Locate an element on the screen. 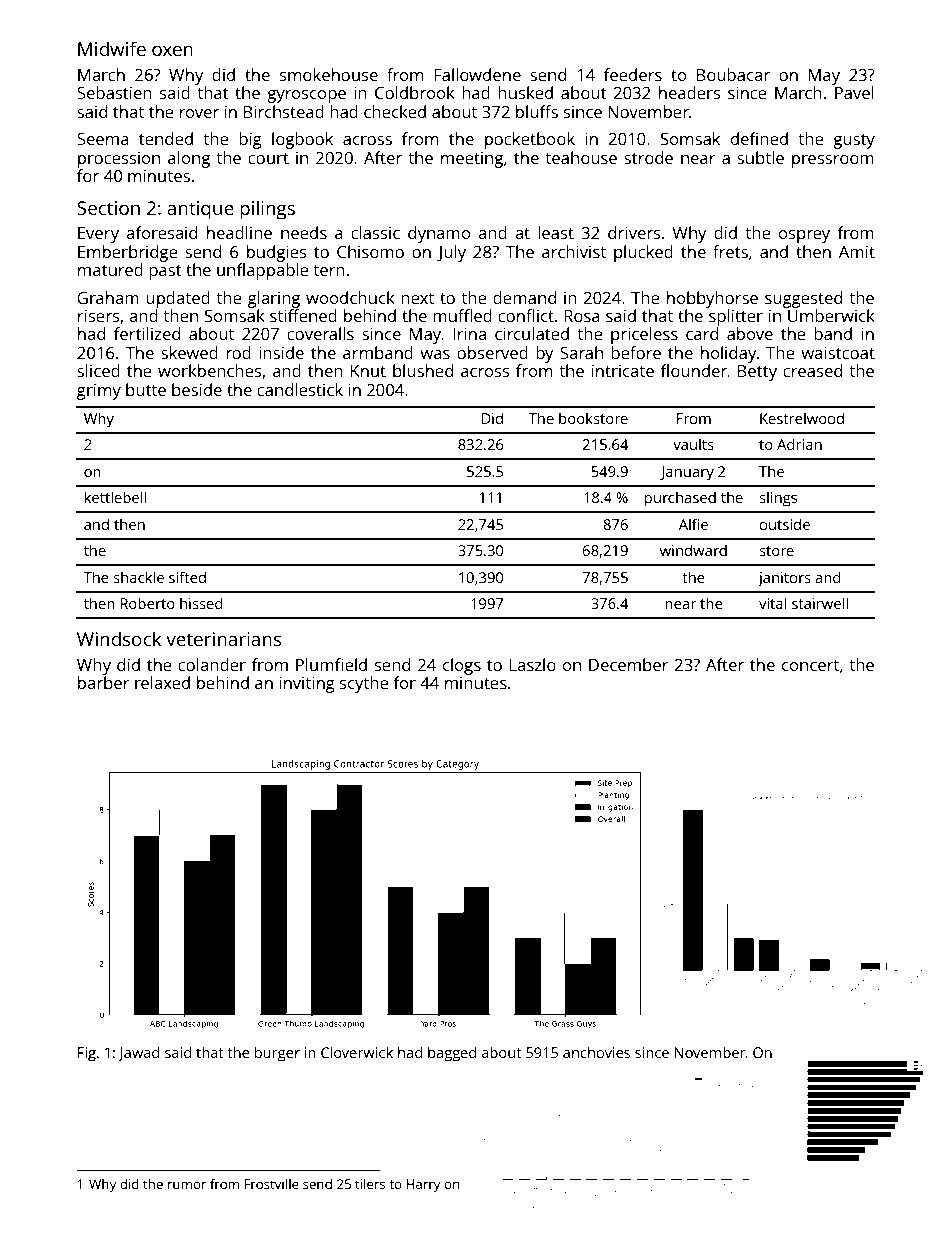 The image size is (952, 1233). bagged is located at coordinates (452, 1054).
